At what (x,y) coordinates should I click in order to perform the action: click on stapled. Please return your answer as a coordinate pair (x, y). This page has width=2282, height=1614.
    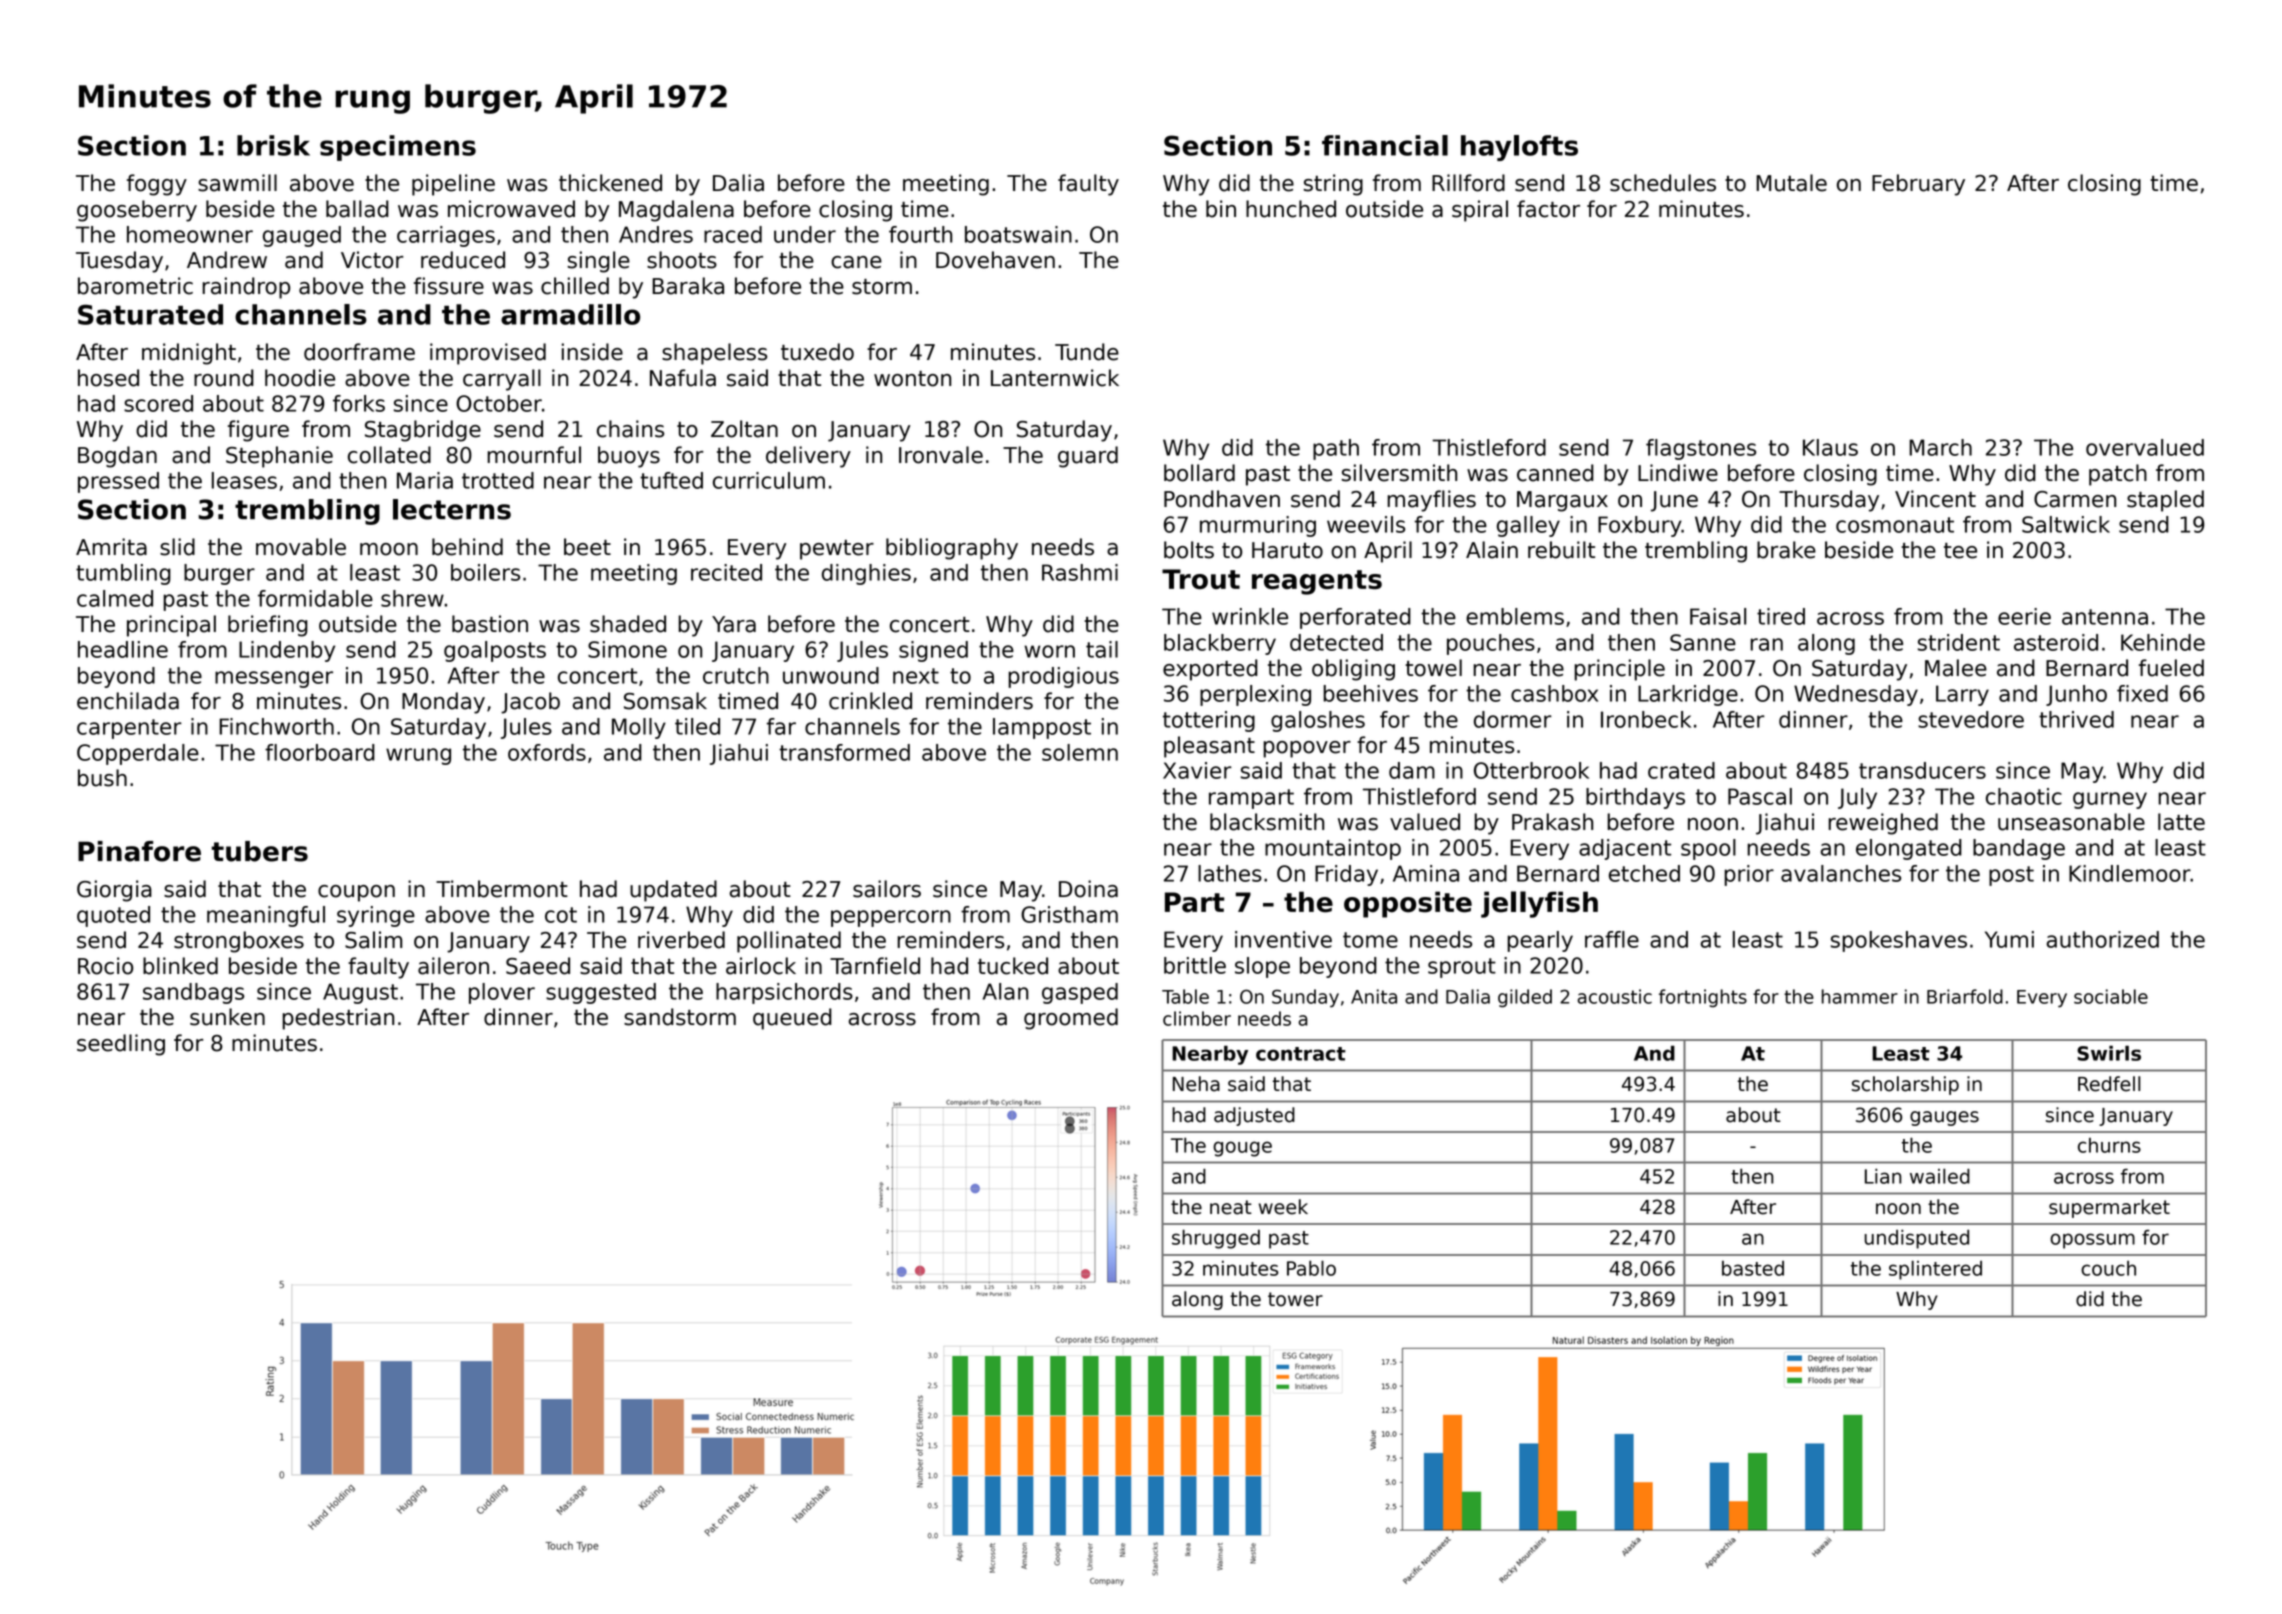
    Looking at the image, I should click on (2165, 501).
